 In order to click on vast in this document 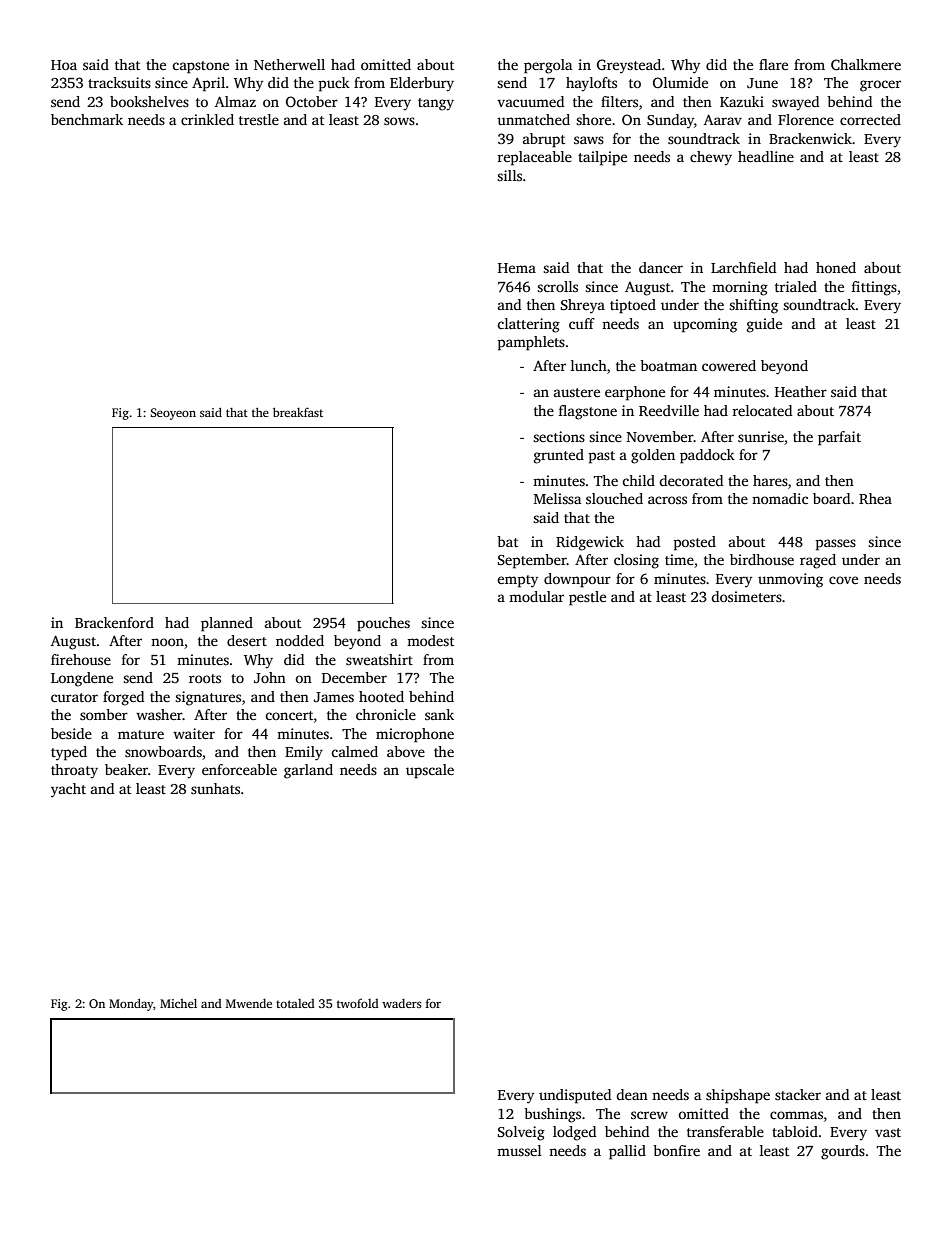, I will do `click(888, 1132)`.
